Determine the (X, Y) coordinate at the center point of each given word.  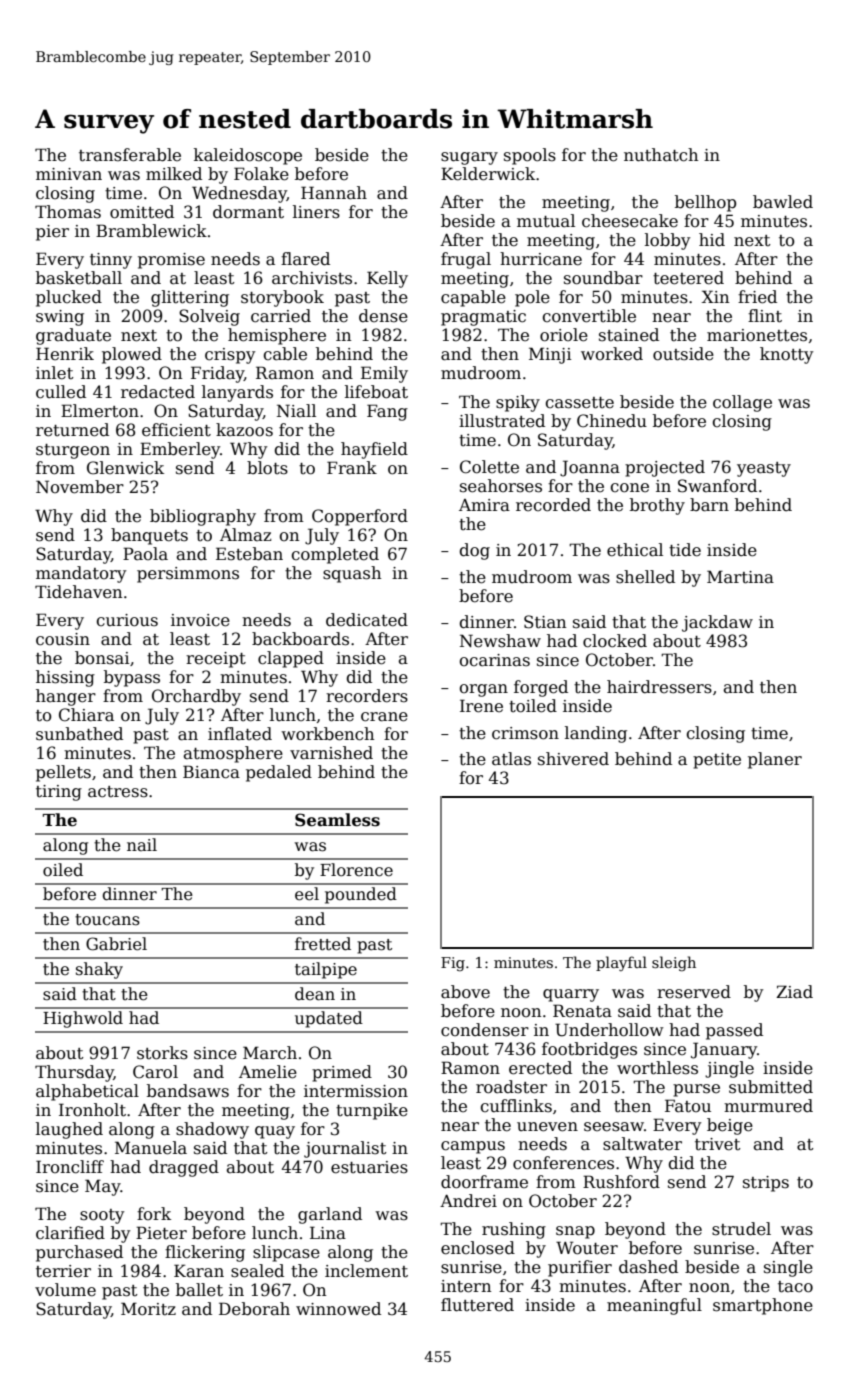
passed (734, 1031)
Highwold (83, 1019)
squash (352, 574)
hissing (65, 678)
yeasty (764, 469)
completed (335, 555)
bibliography (203, 517)
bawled (783, 202)
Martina (740, 577)
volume (65, 1290)
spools (530, 156)
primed (342, 1073)
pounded (361, 895)
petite (717, 761)
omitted (142, 212)
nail (142, 845)
